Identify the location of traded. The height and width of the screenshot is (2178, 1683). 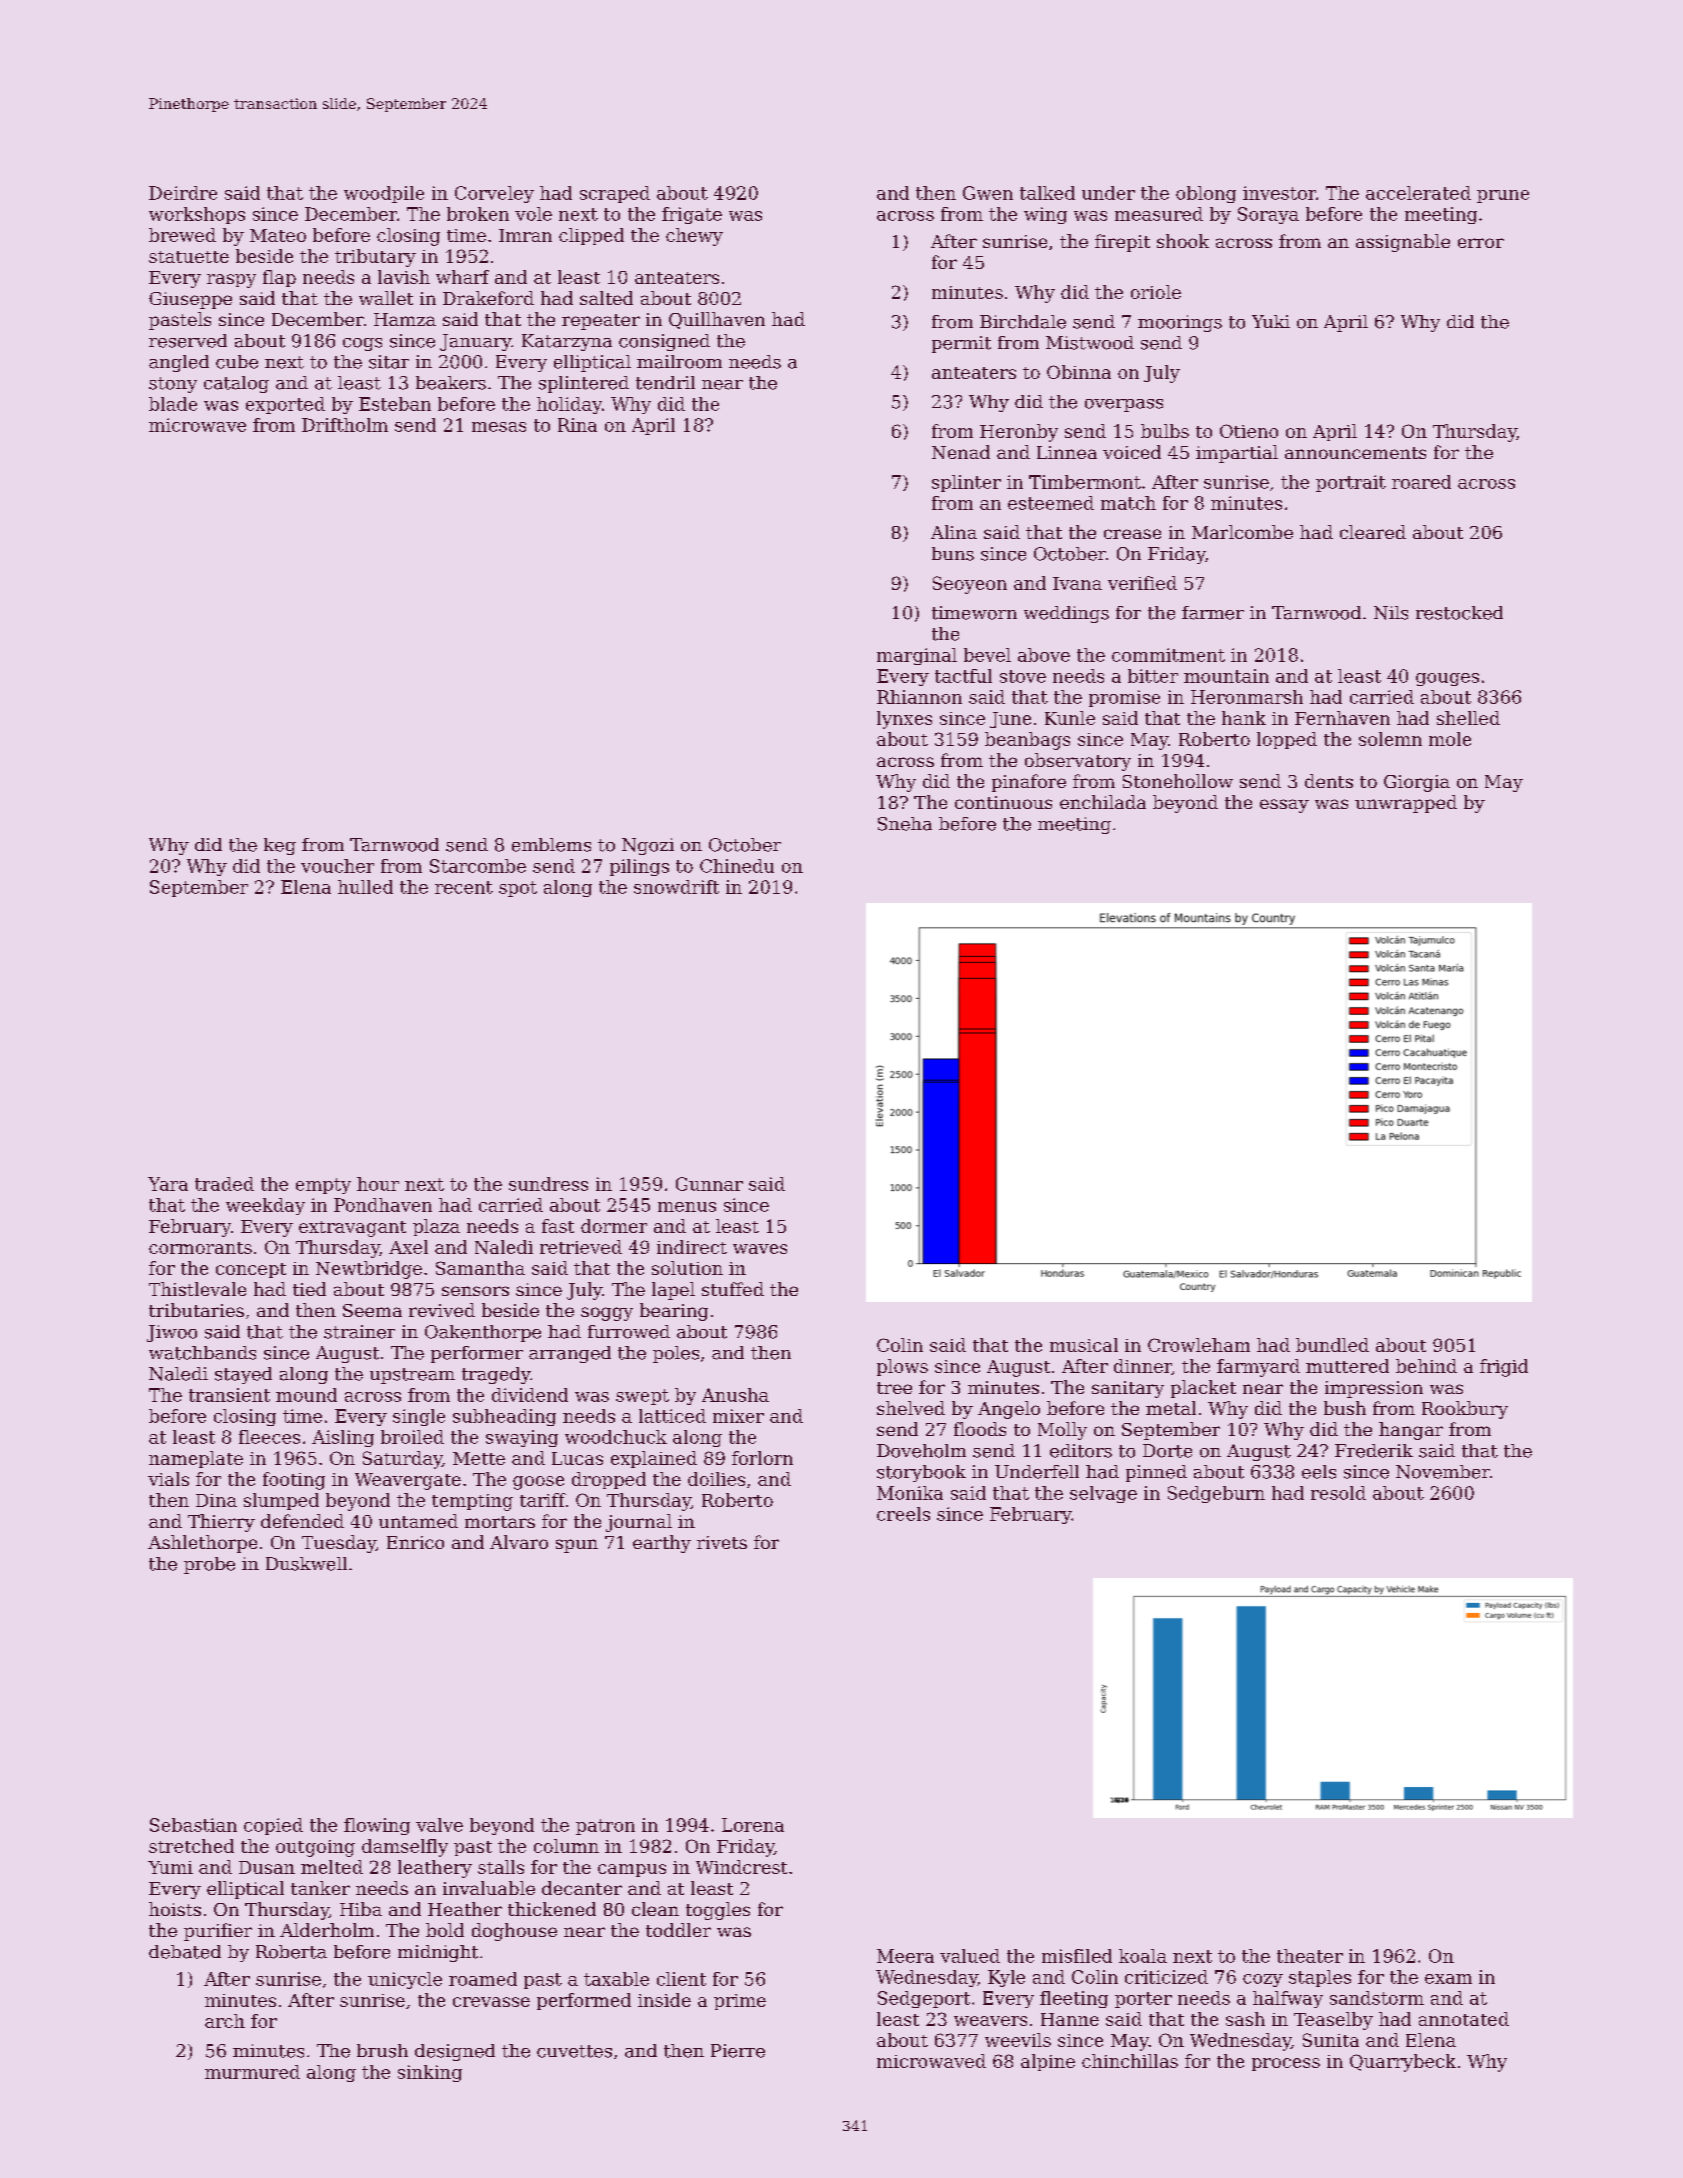
(224, 1184).
